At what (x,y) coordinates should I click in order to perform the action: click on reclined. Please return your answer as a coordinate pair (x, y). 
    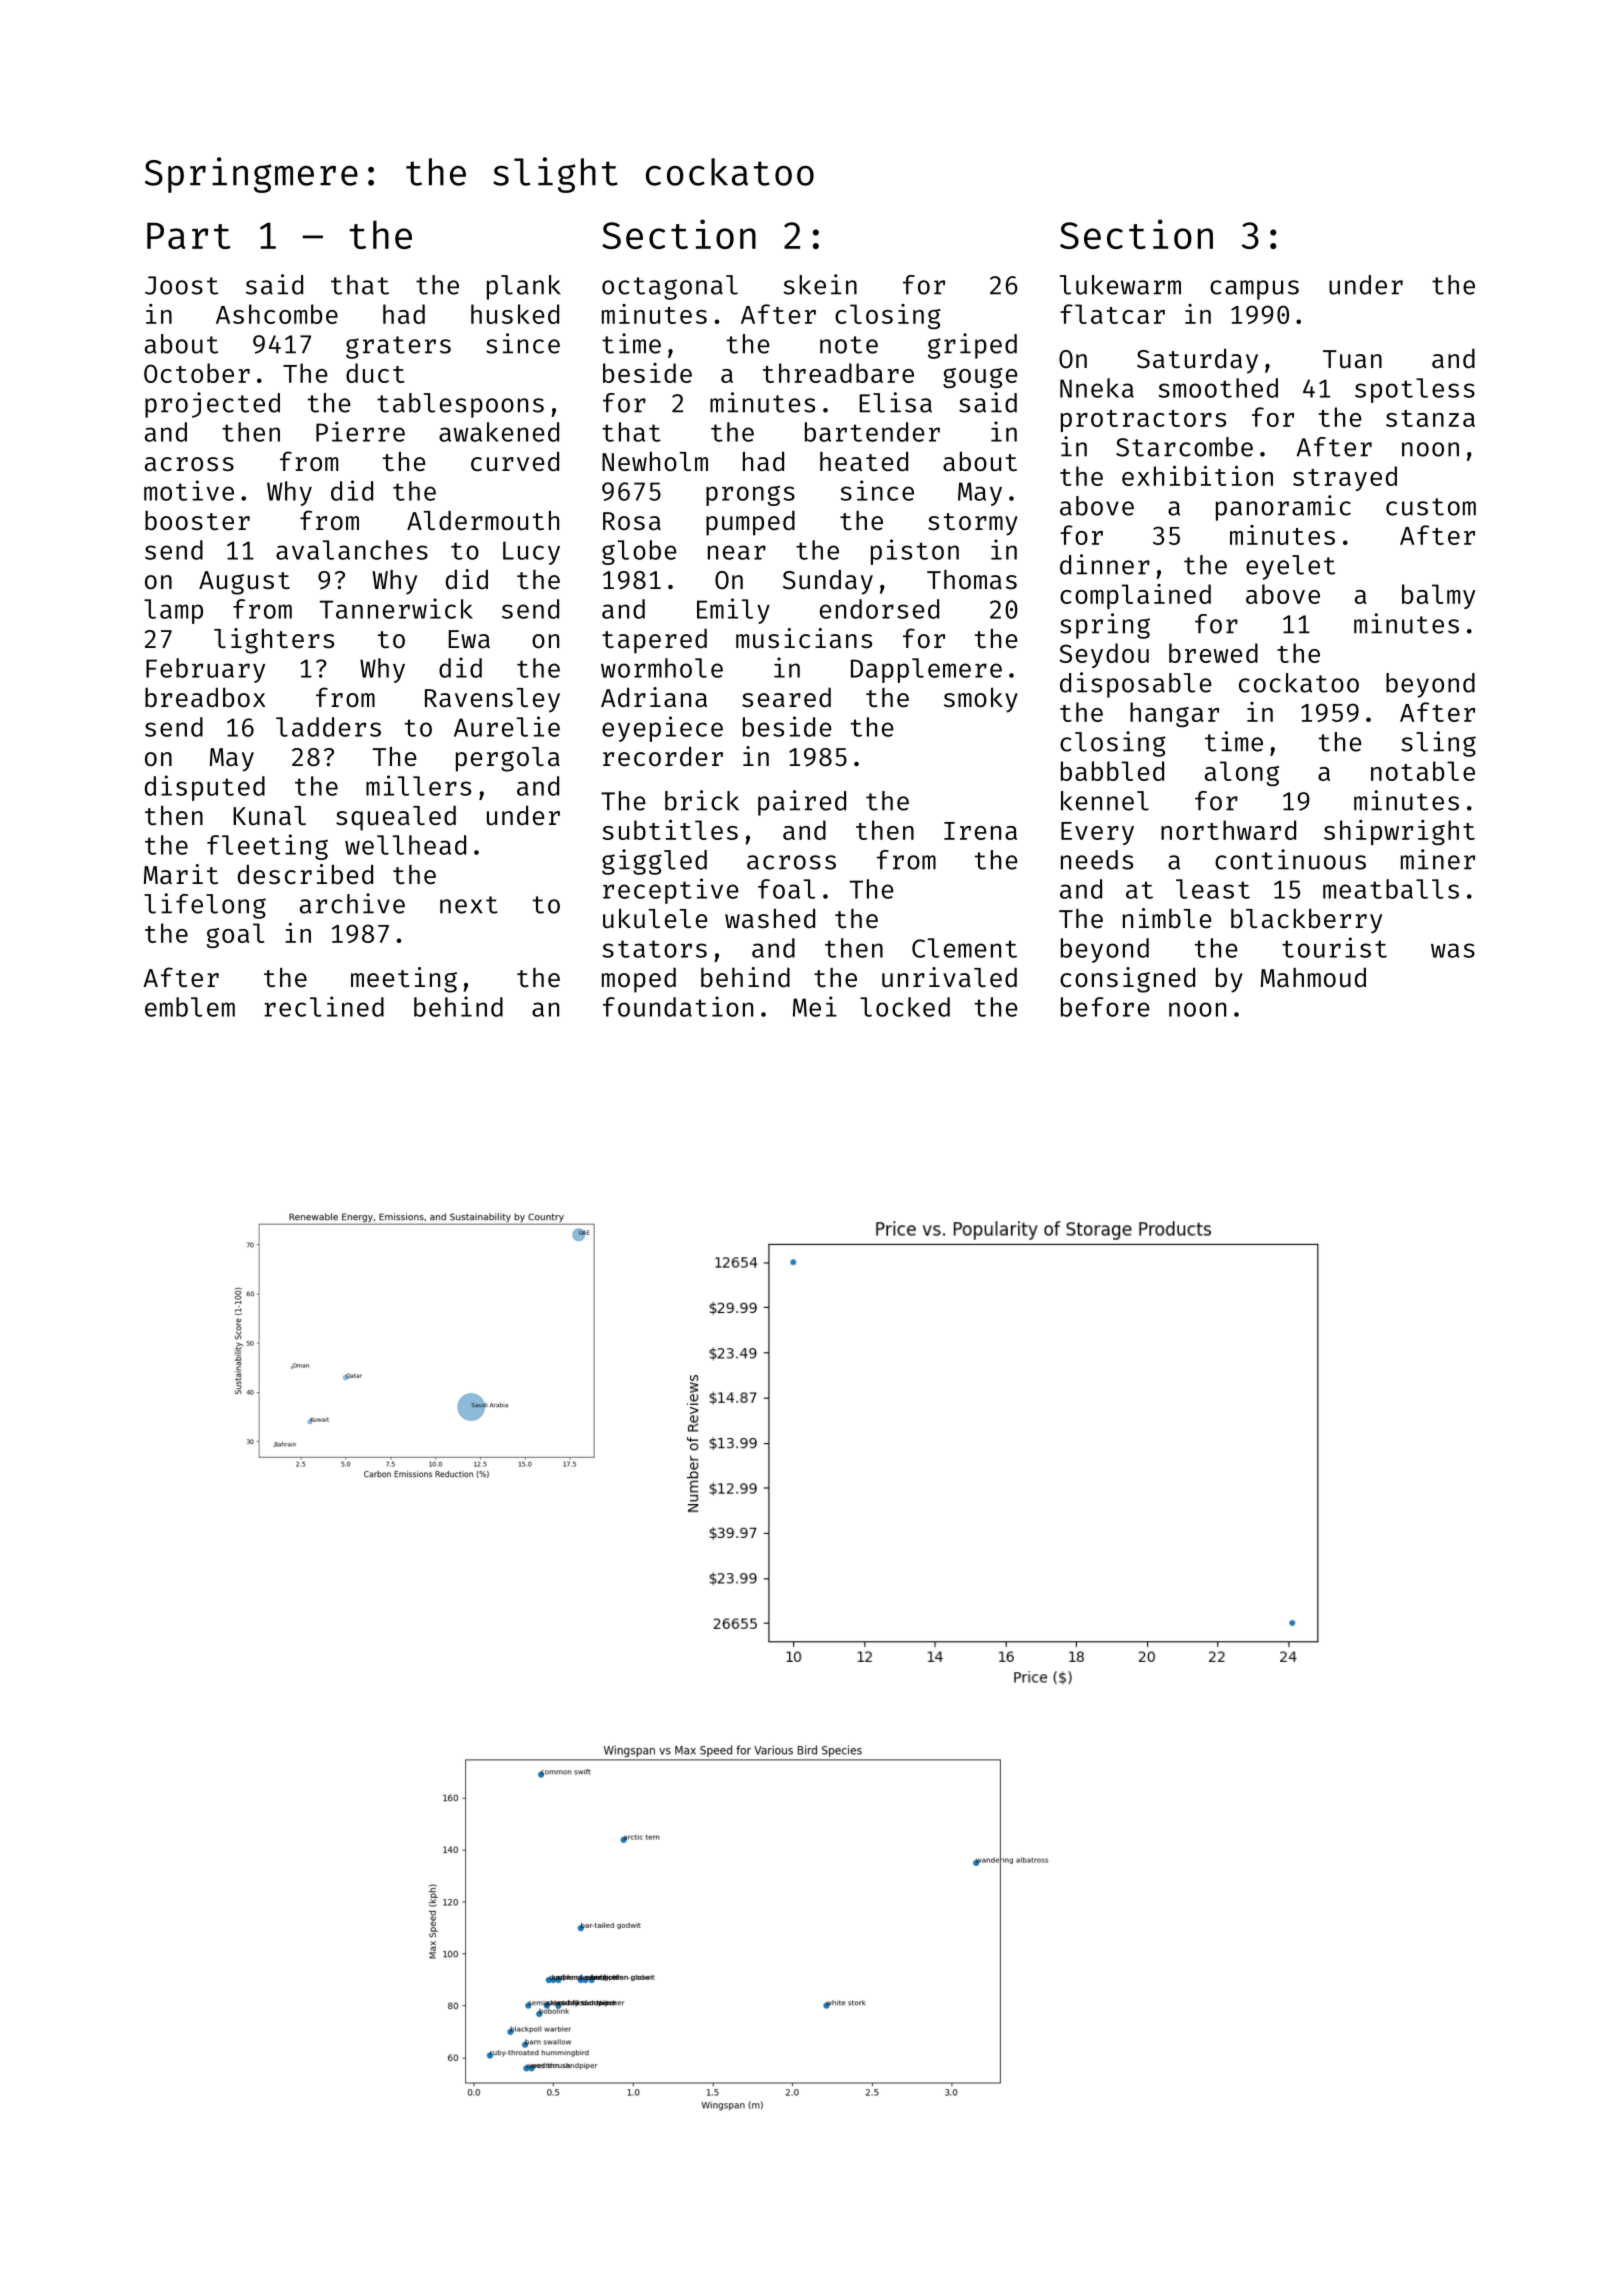
    Looking at the image, I should click on (324, 1006).
